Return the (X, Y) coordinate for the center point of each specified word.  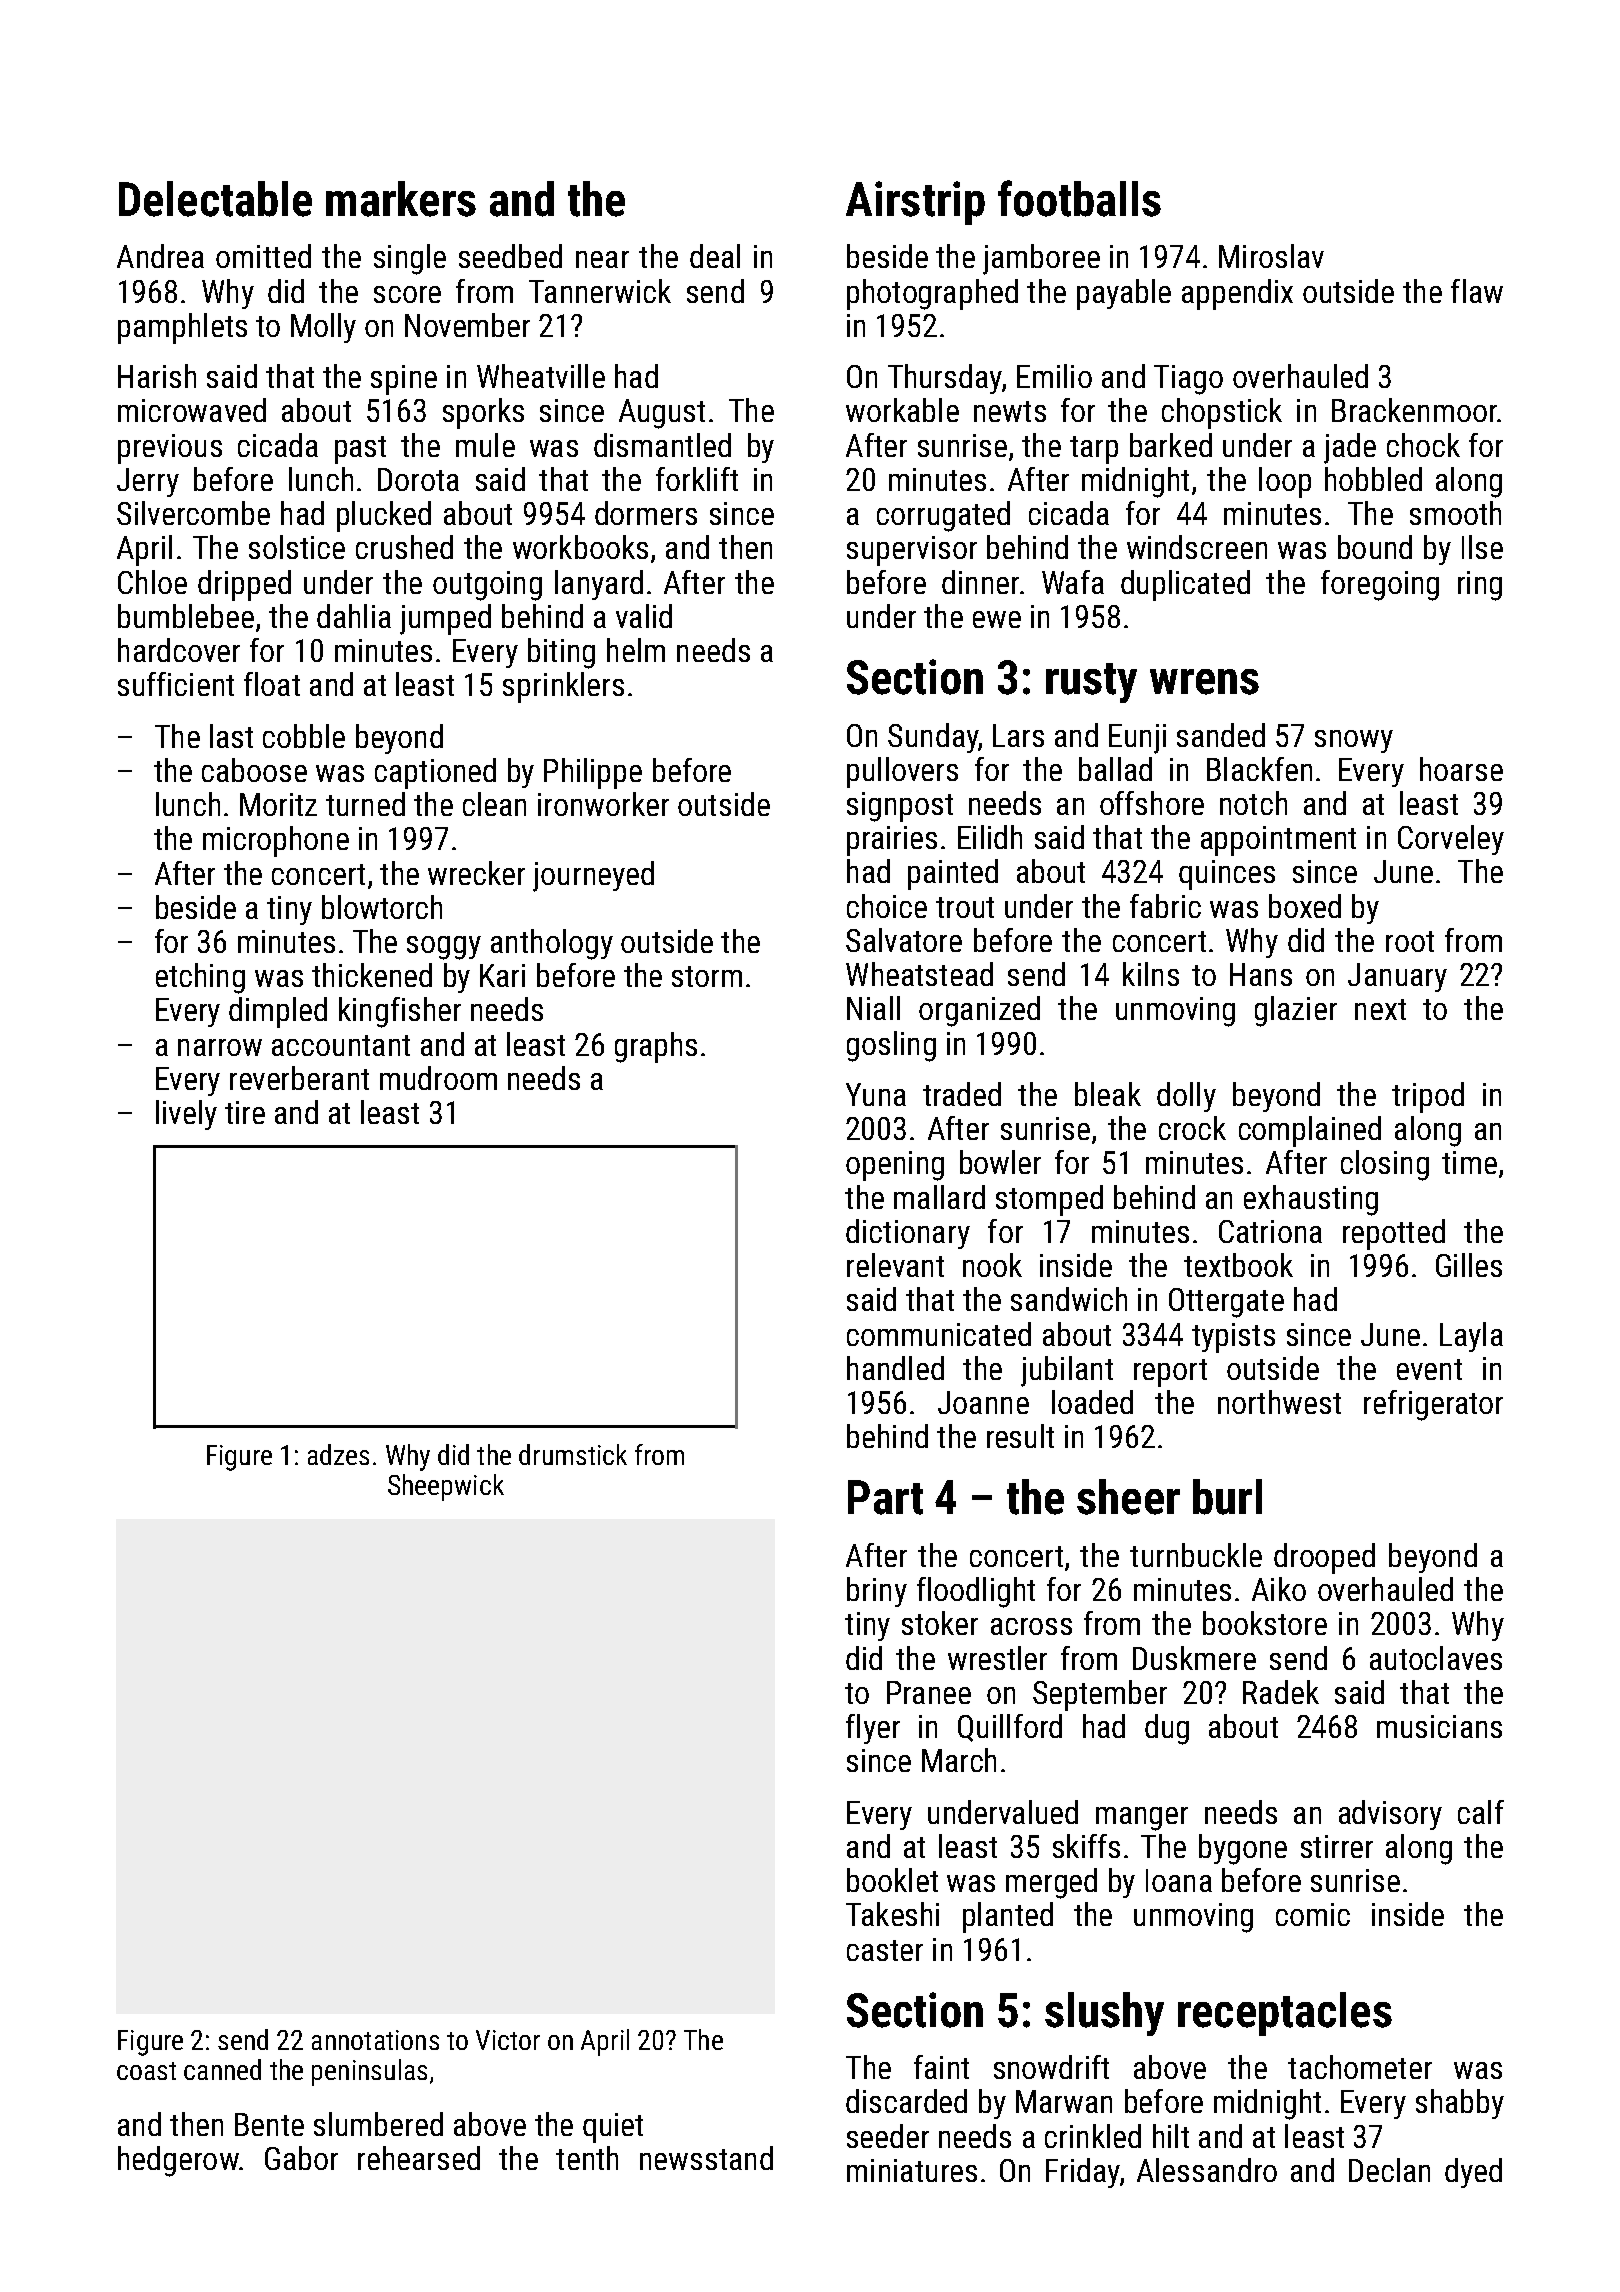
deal (715, 256)
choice (887, 906)
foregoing (1380, 585)
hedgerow (178, 2161)
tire (245, 1112)
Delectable (215, 199)
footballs (1079, 198)
